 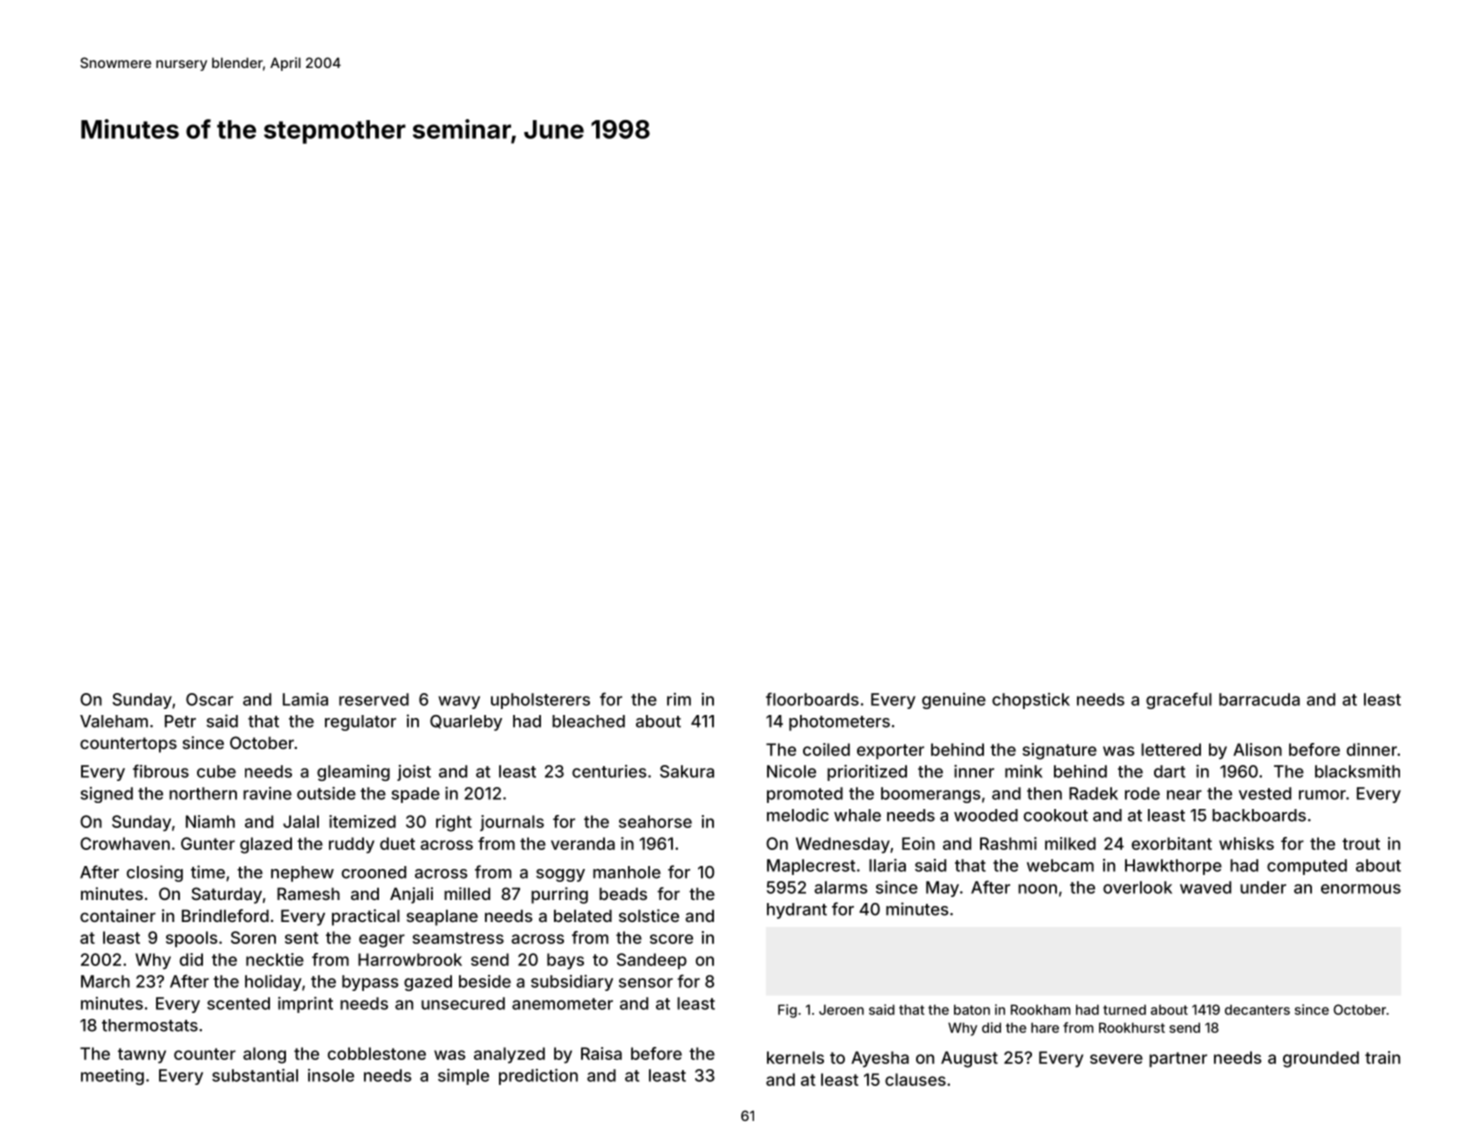 I want to click on rim, so click(x=679, y=699).
